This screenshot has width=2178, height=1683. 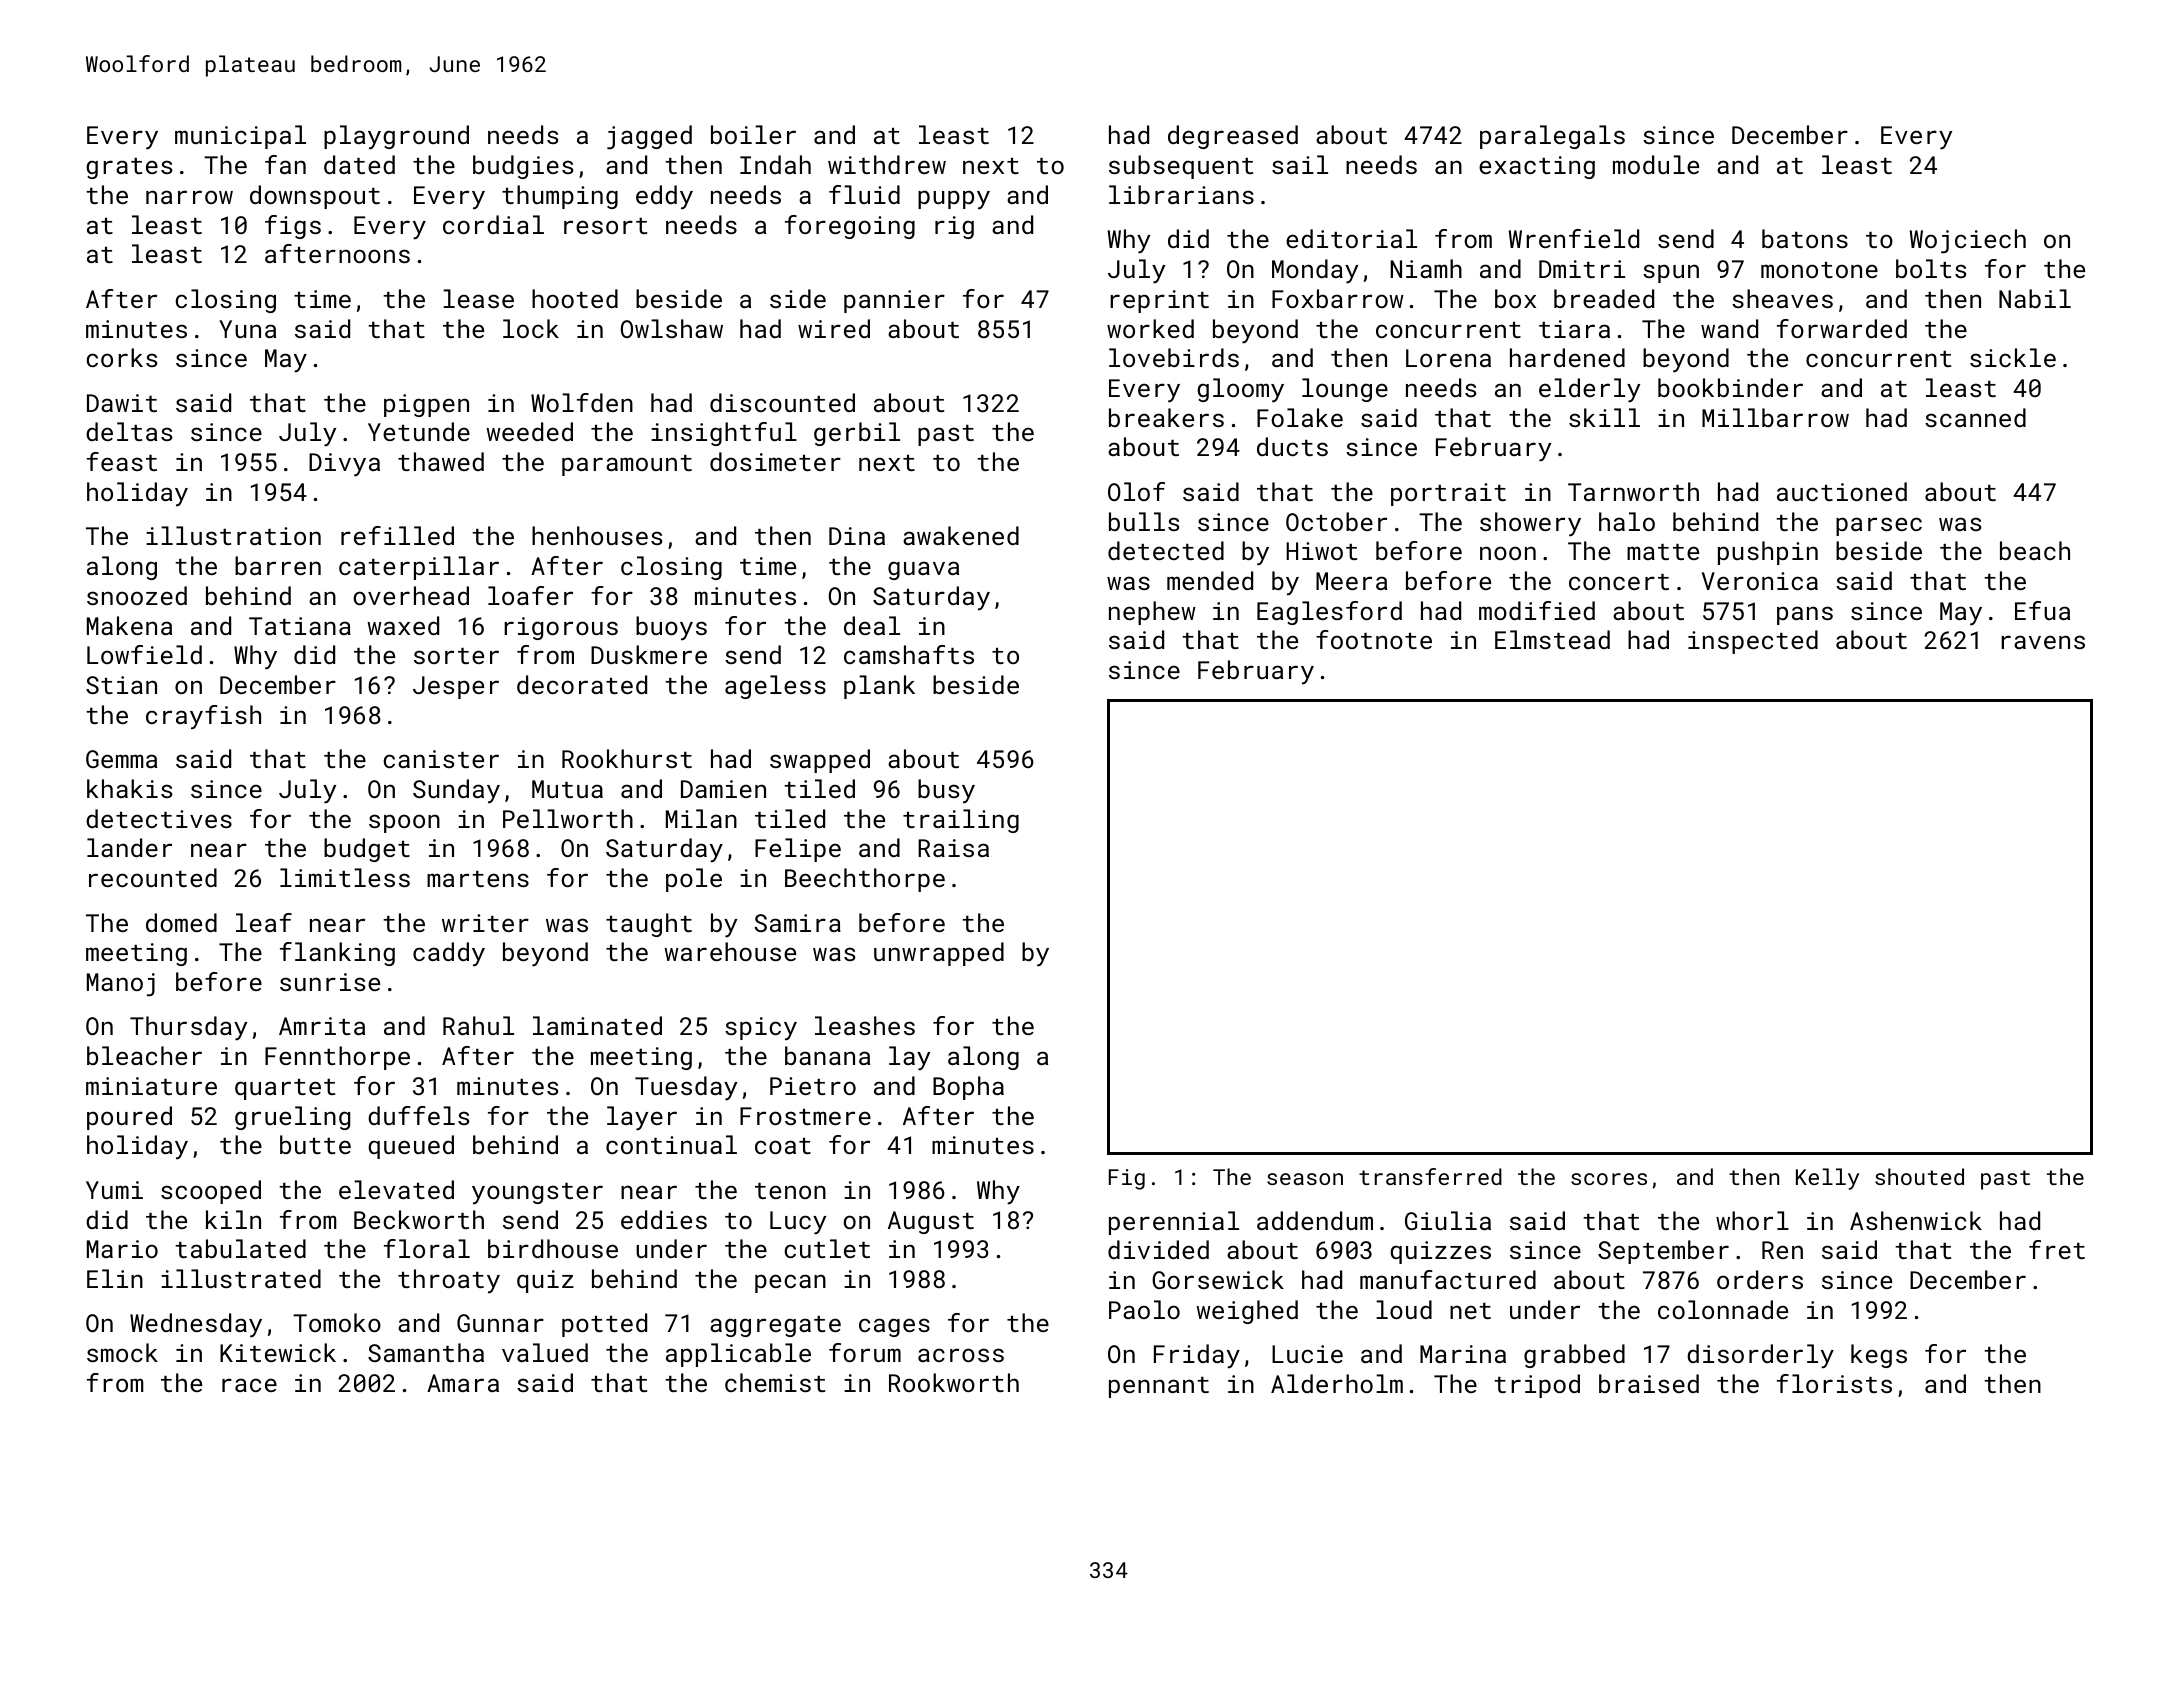 What do you see at coordinates (775, 1382) in the screenshot?
I see `chemist` at bounding box center [775, 1382].
